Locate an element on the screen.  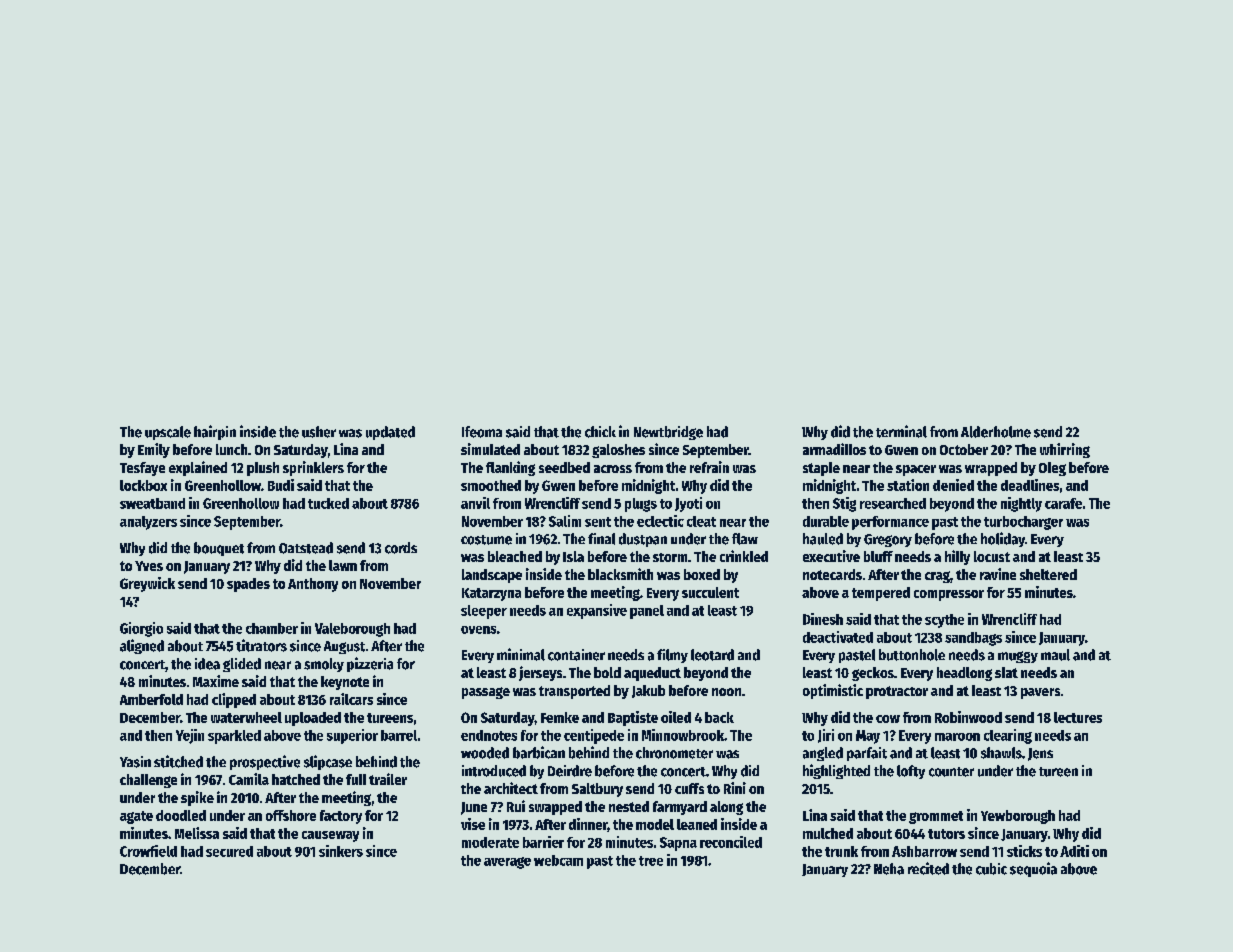
spike is located at coordinates (197, 798).
